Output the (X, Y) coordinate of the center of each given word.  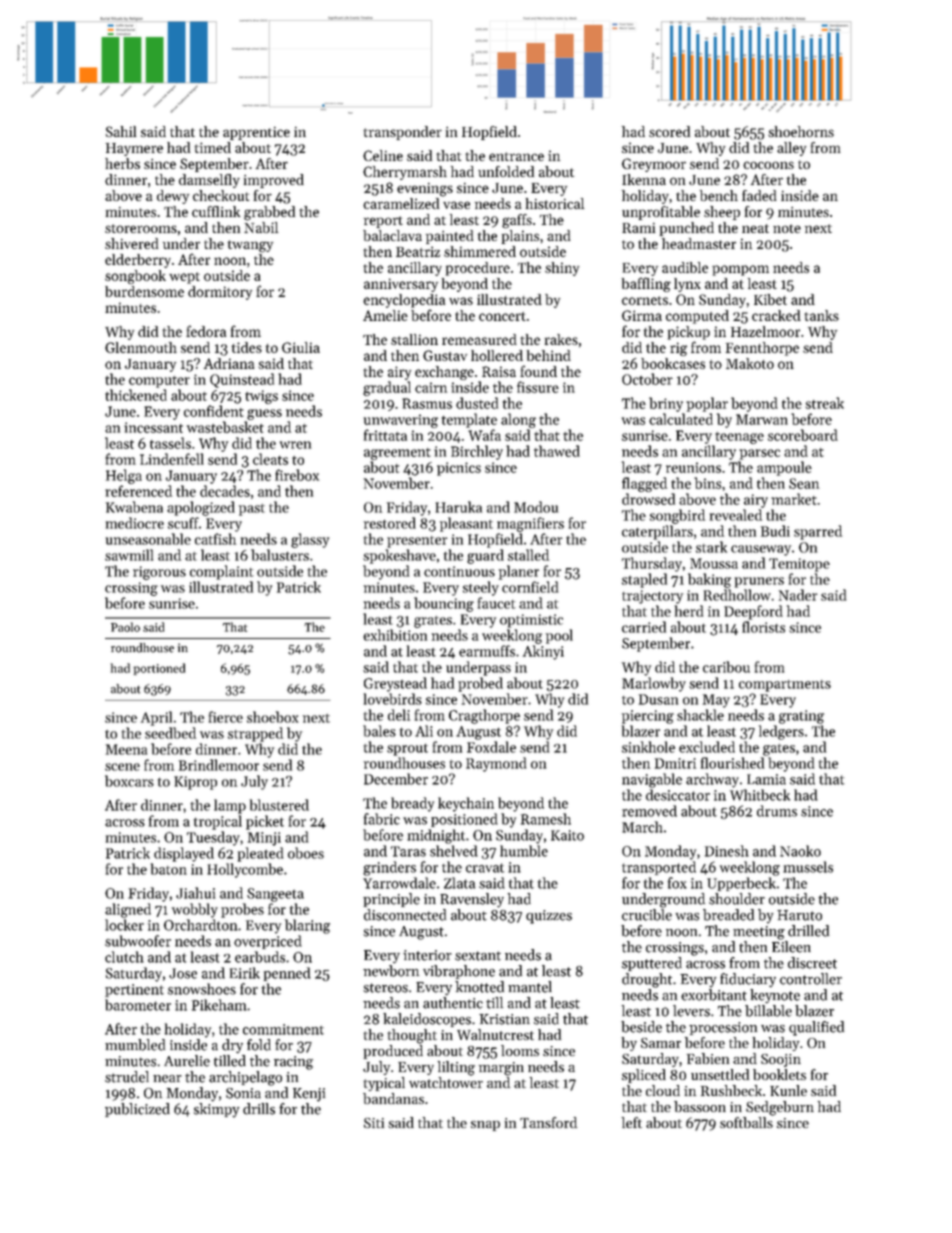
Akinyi (543, 652)
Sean (804, 483)
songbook (135, 277)
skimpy (216, 1110)
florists (763, 627)
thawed (557, 451)
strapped (255, 734)
